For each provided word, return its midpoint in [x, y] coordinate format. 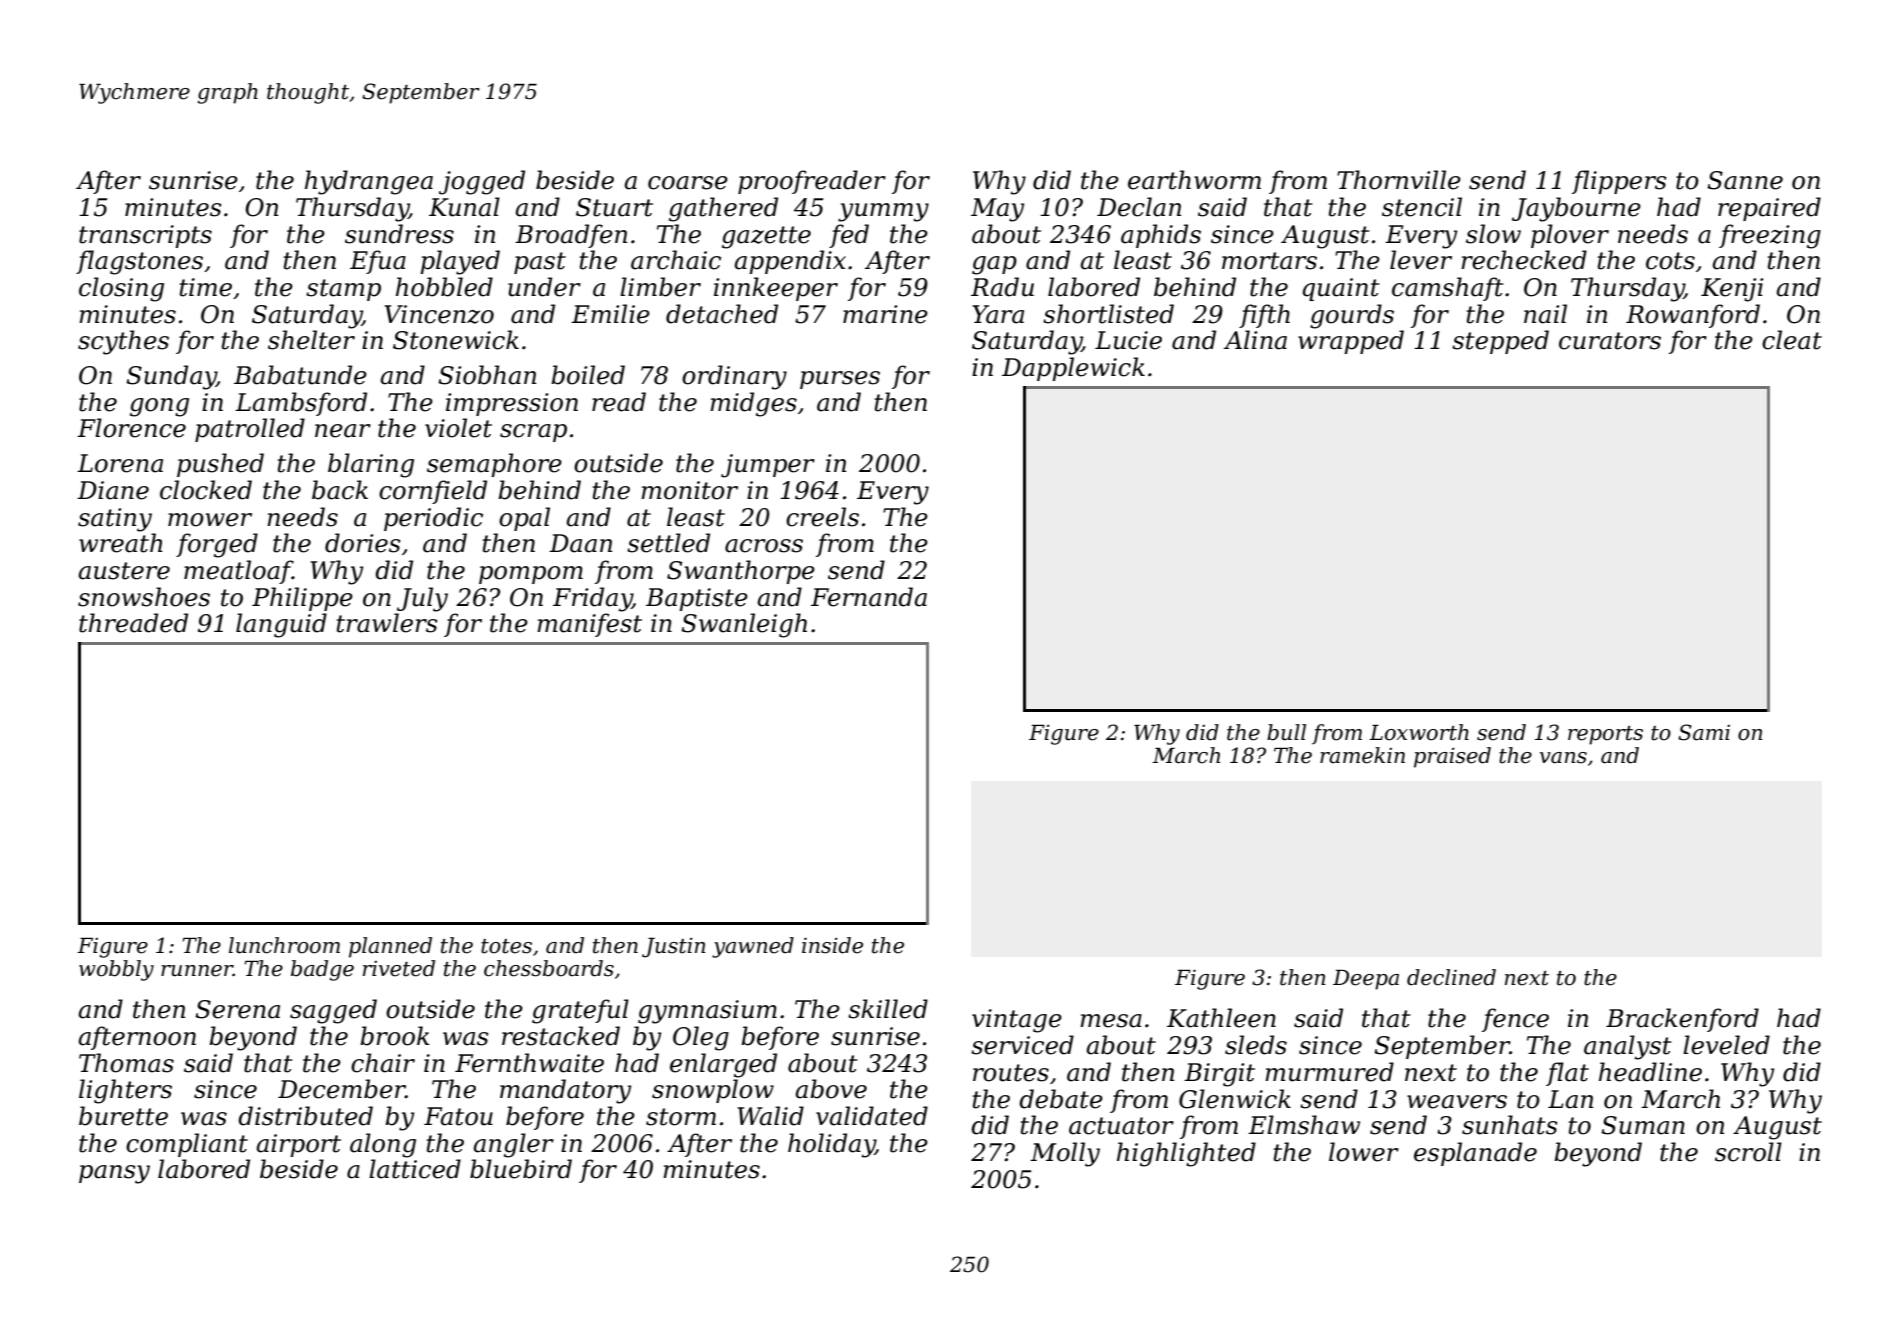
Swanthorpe [741, 572]
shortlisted [1108, 314]
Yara [998, 314]
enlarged [723, 1065]
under [544, 287]
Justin [674, 947]
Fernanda [869, 597]
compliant [187, 1145]
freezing [1770, 236]
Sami [1704, 732]
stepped [1500, 342]
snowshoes [144, 597]
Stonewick [456, 340]
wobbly [116, 970]
